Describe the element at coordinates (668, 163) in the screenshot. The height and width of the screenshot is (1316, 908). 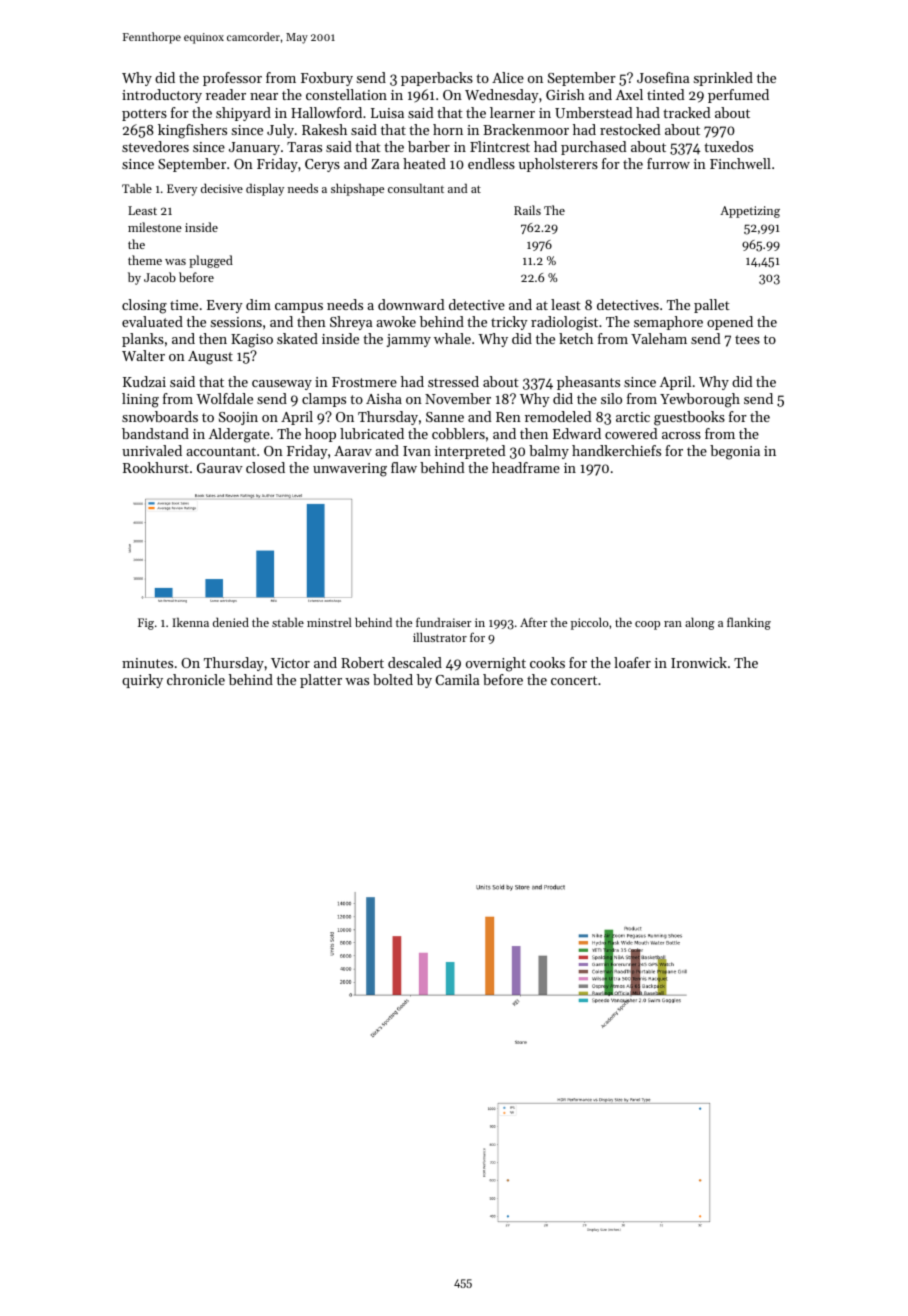
I see `furrow` at that location.
